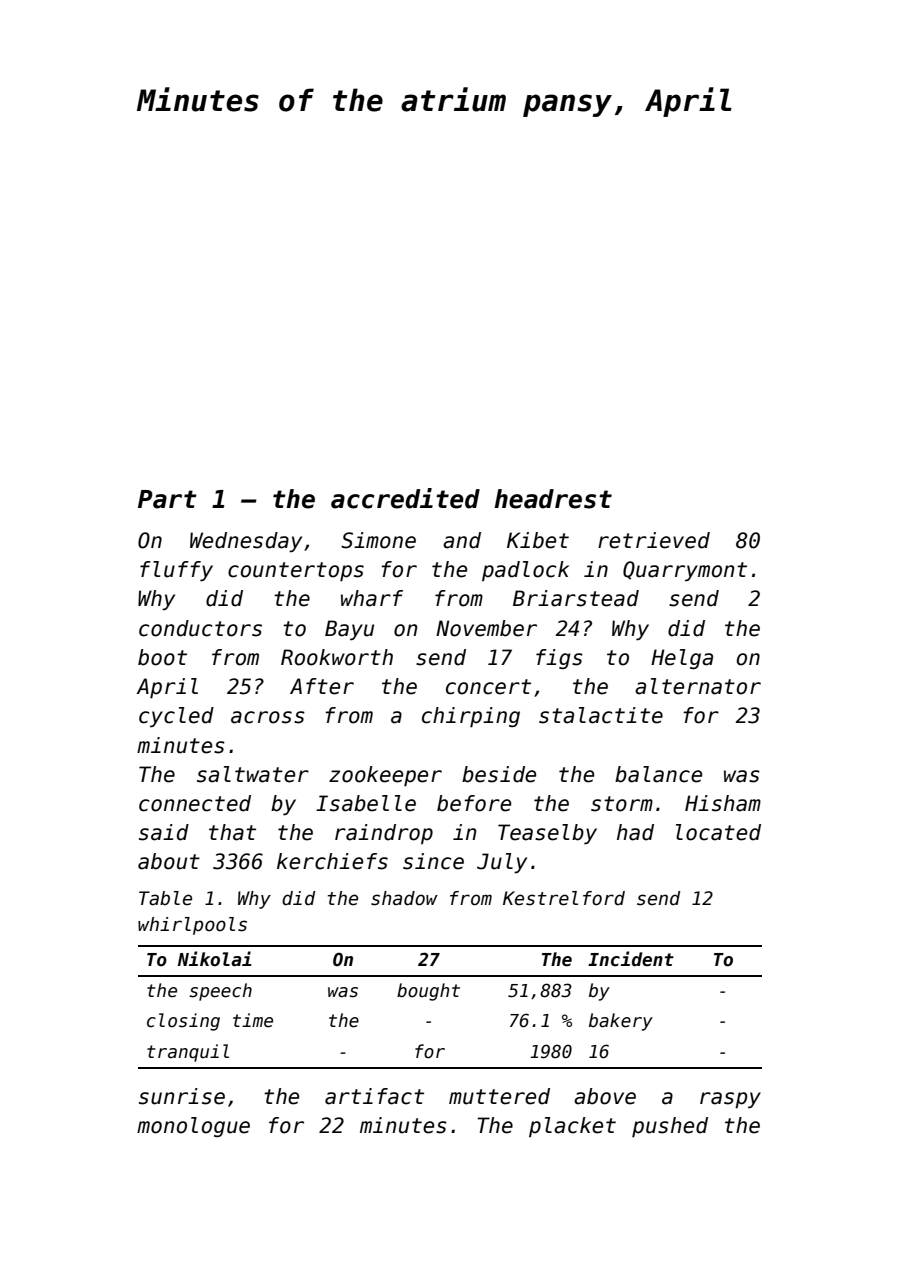 The width and height of the page is (899, 1275). What do you see at coordinates (193, 1127) in the page?
I see `monologue` at bounding box center [193, 1127].
